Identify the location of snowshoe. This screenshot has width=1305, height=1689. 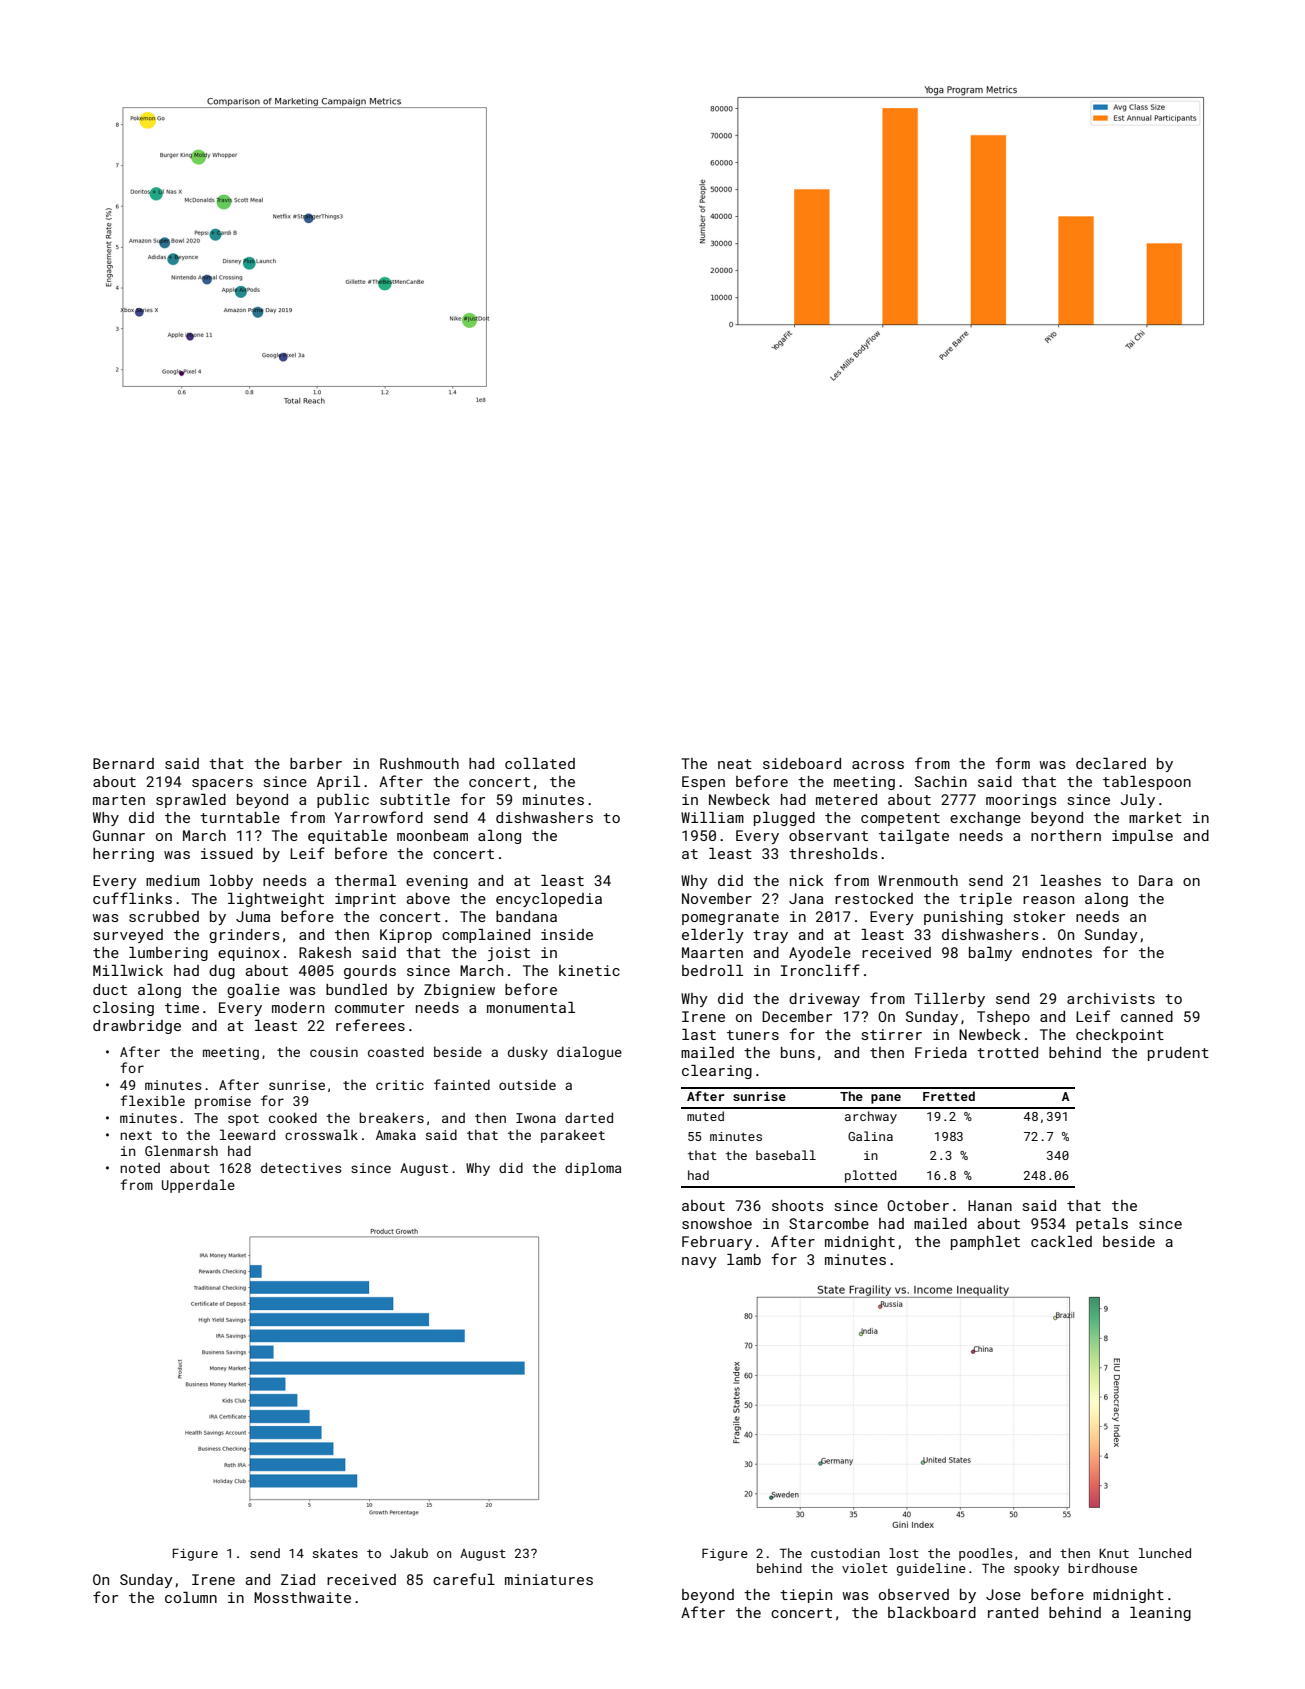
(717, 1223).
